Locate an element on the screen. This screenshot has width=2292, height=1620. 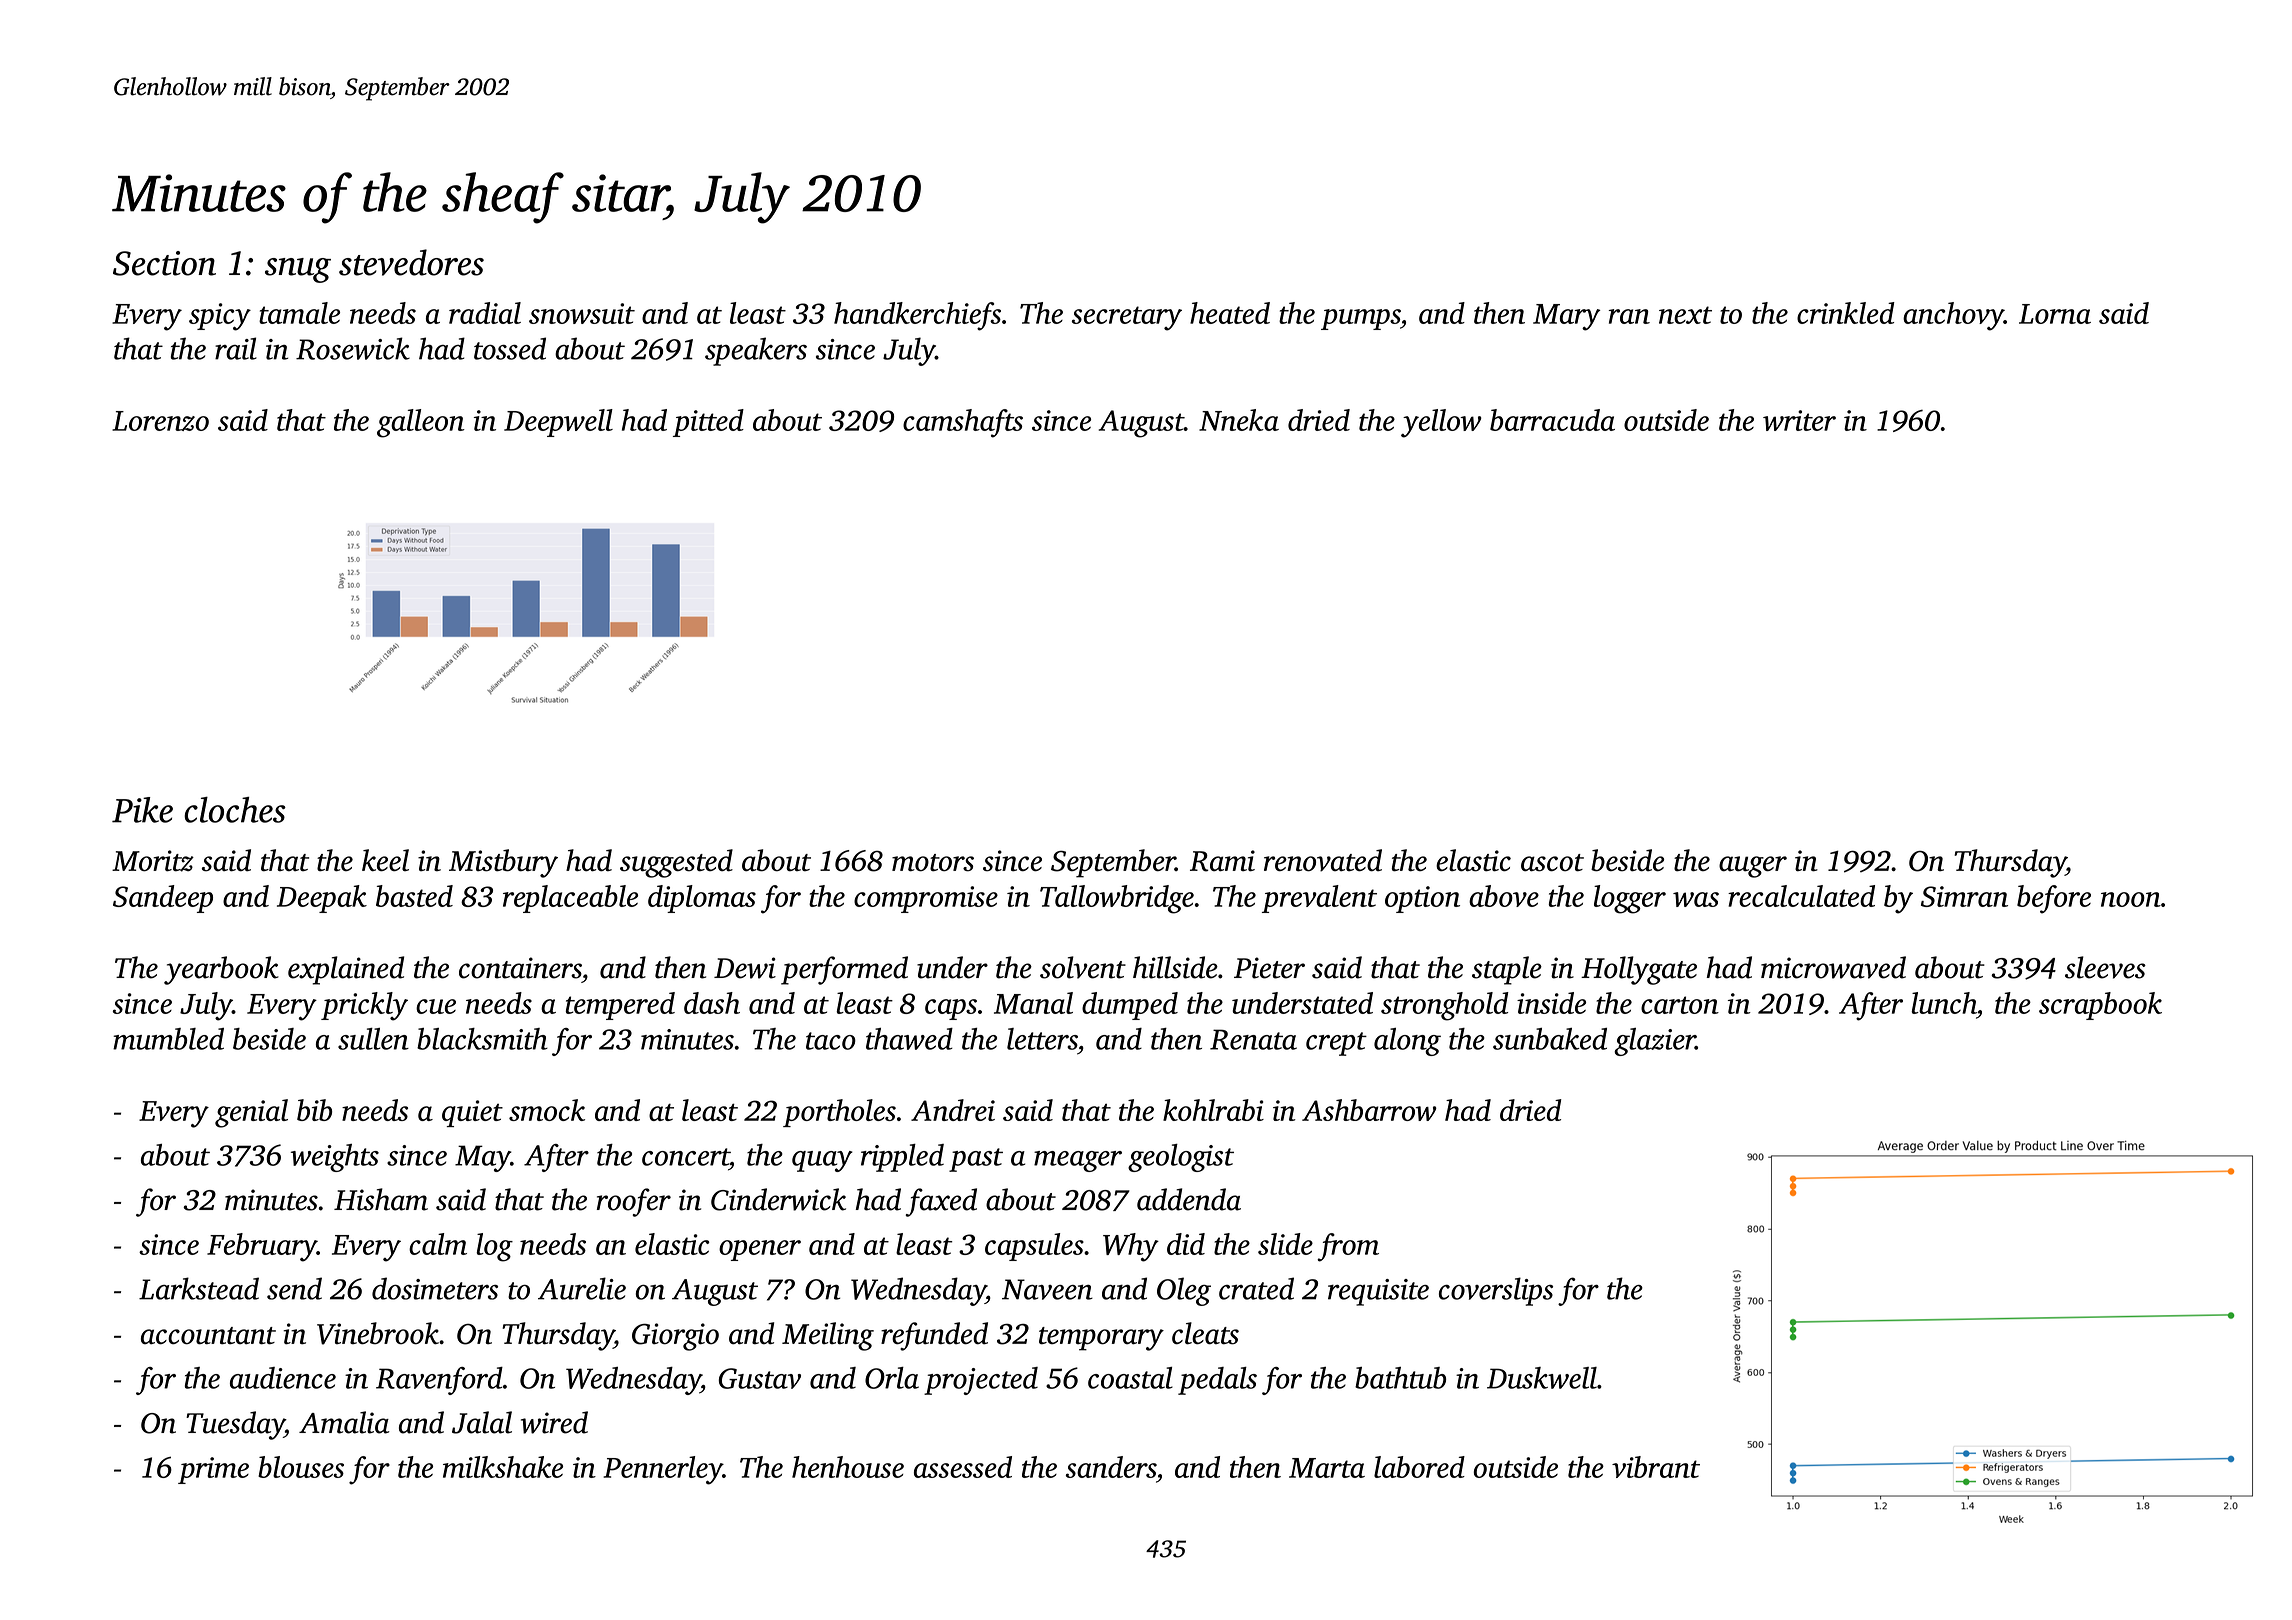
refunded is located at coordinates (934, 1336).
